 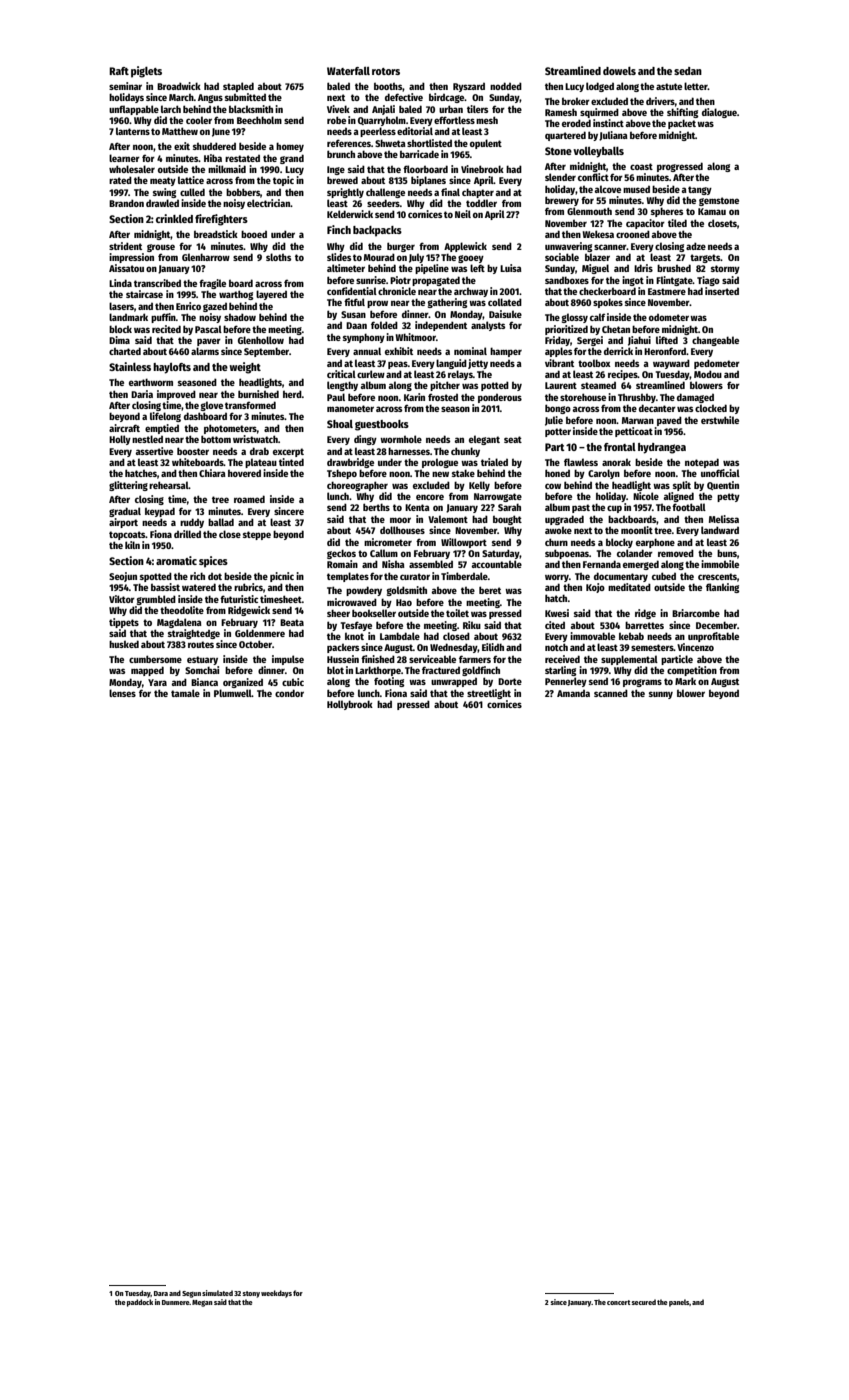 What do you see at coordinates (364, 591) in the document?
I see `powdery` at bounding box center [364, 591].
